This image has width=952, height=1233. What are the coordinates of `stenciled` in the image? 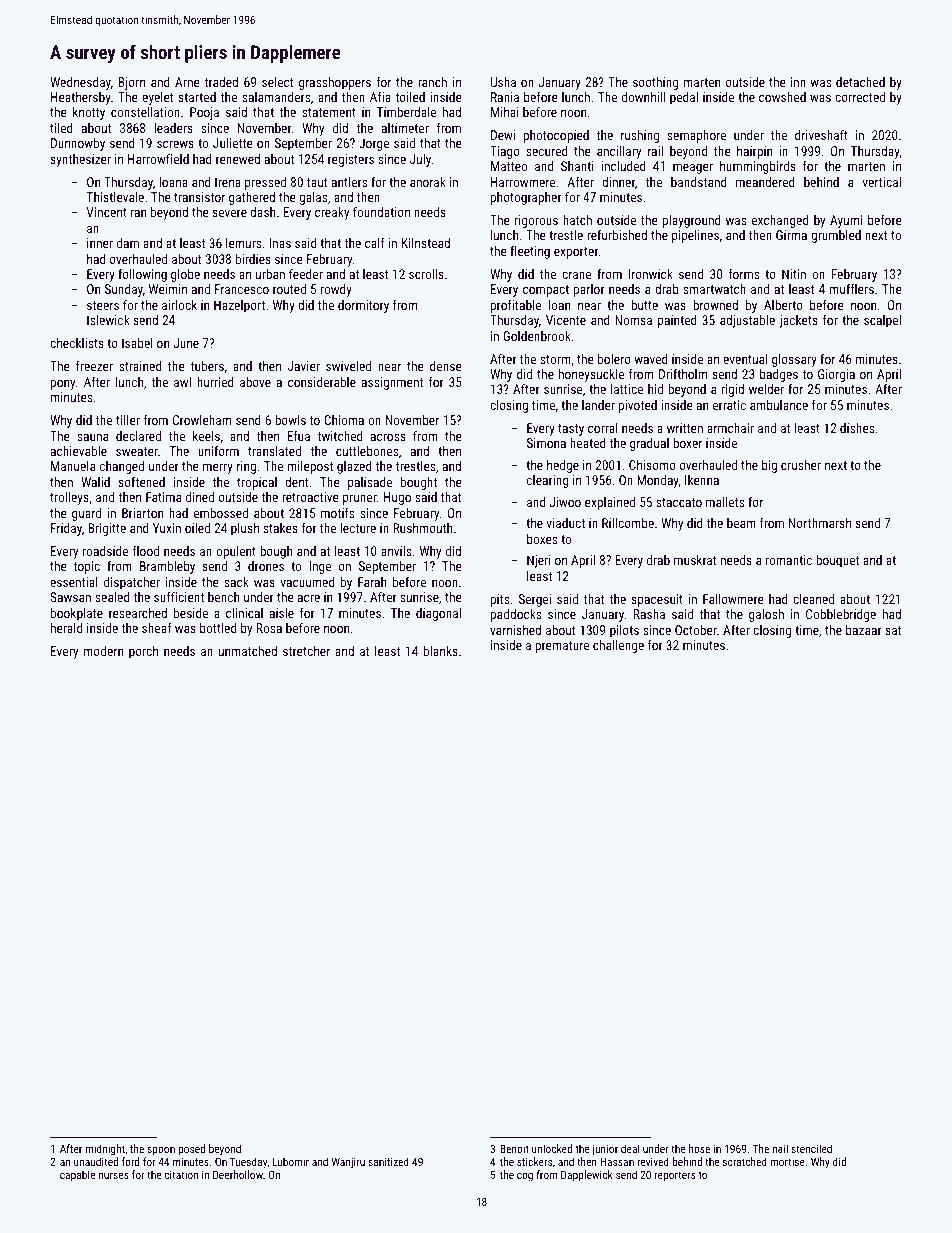 It's located at (811, 1148).
